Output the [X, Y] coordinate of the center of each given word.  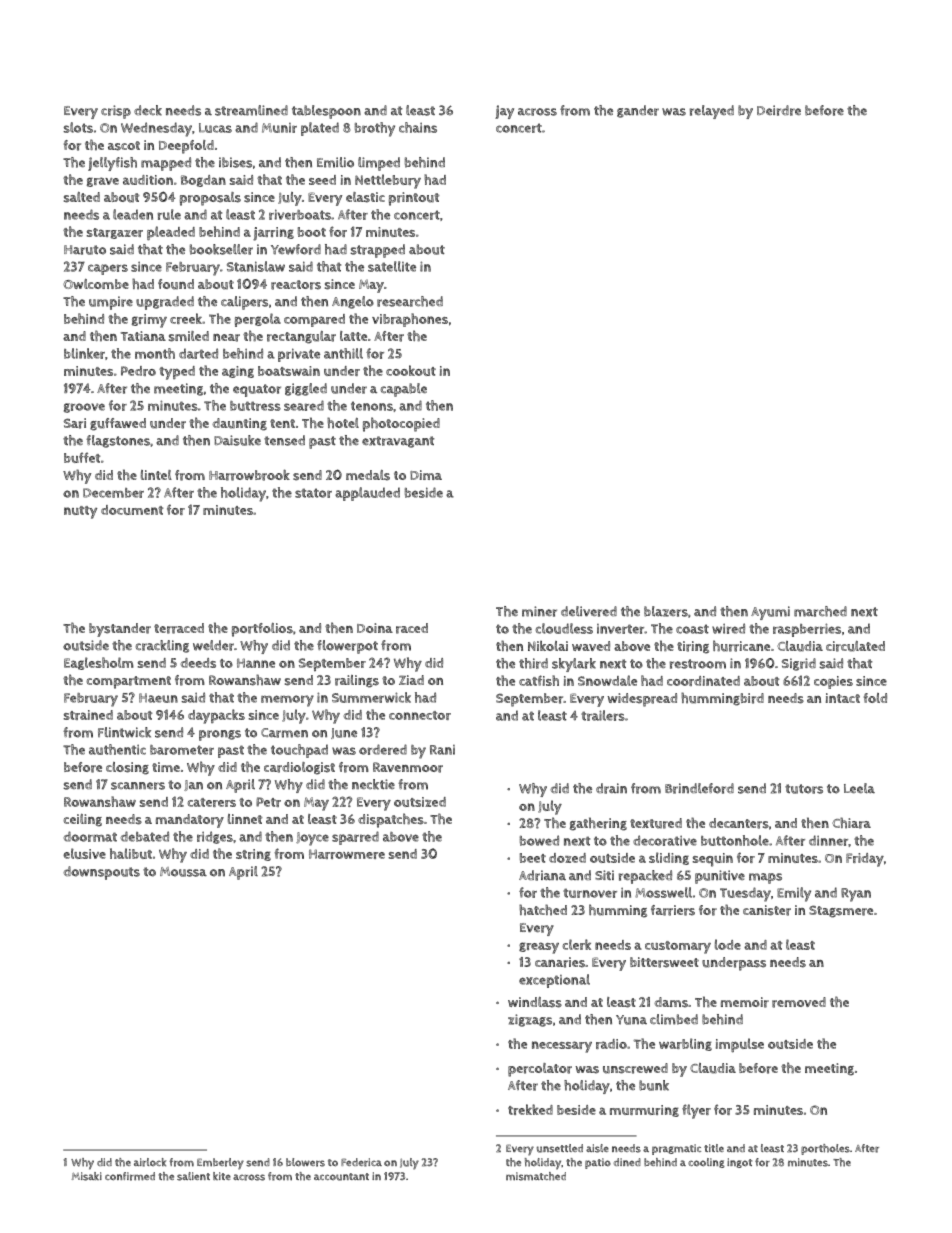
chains [418, 127]
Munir [279, 128]
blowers [305, 1162]
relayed [712, 112]
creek [186, 318]
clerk [576, 944]
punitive [720, 877]
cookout [411, 370]
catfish [539, 680]
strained [88, 715]
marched [820, 611]
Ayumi [770, 613]
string [253, 855]
